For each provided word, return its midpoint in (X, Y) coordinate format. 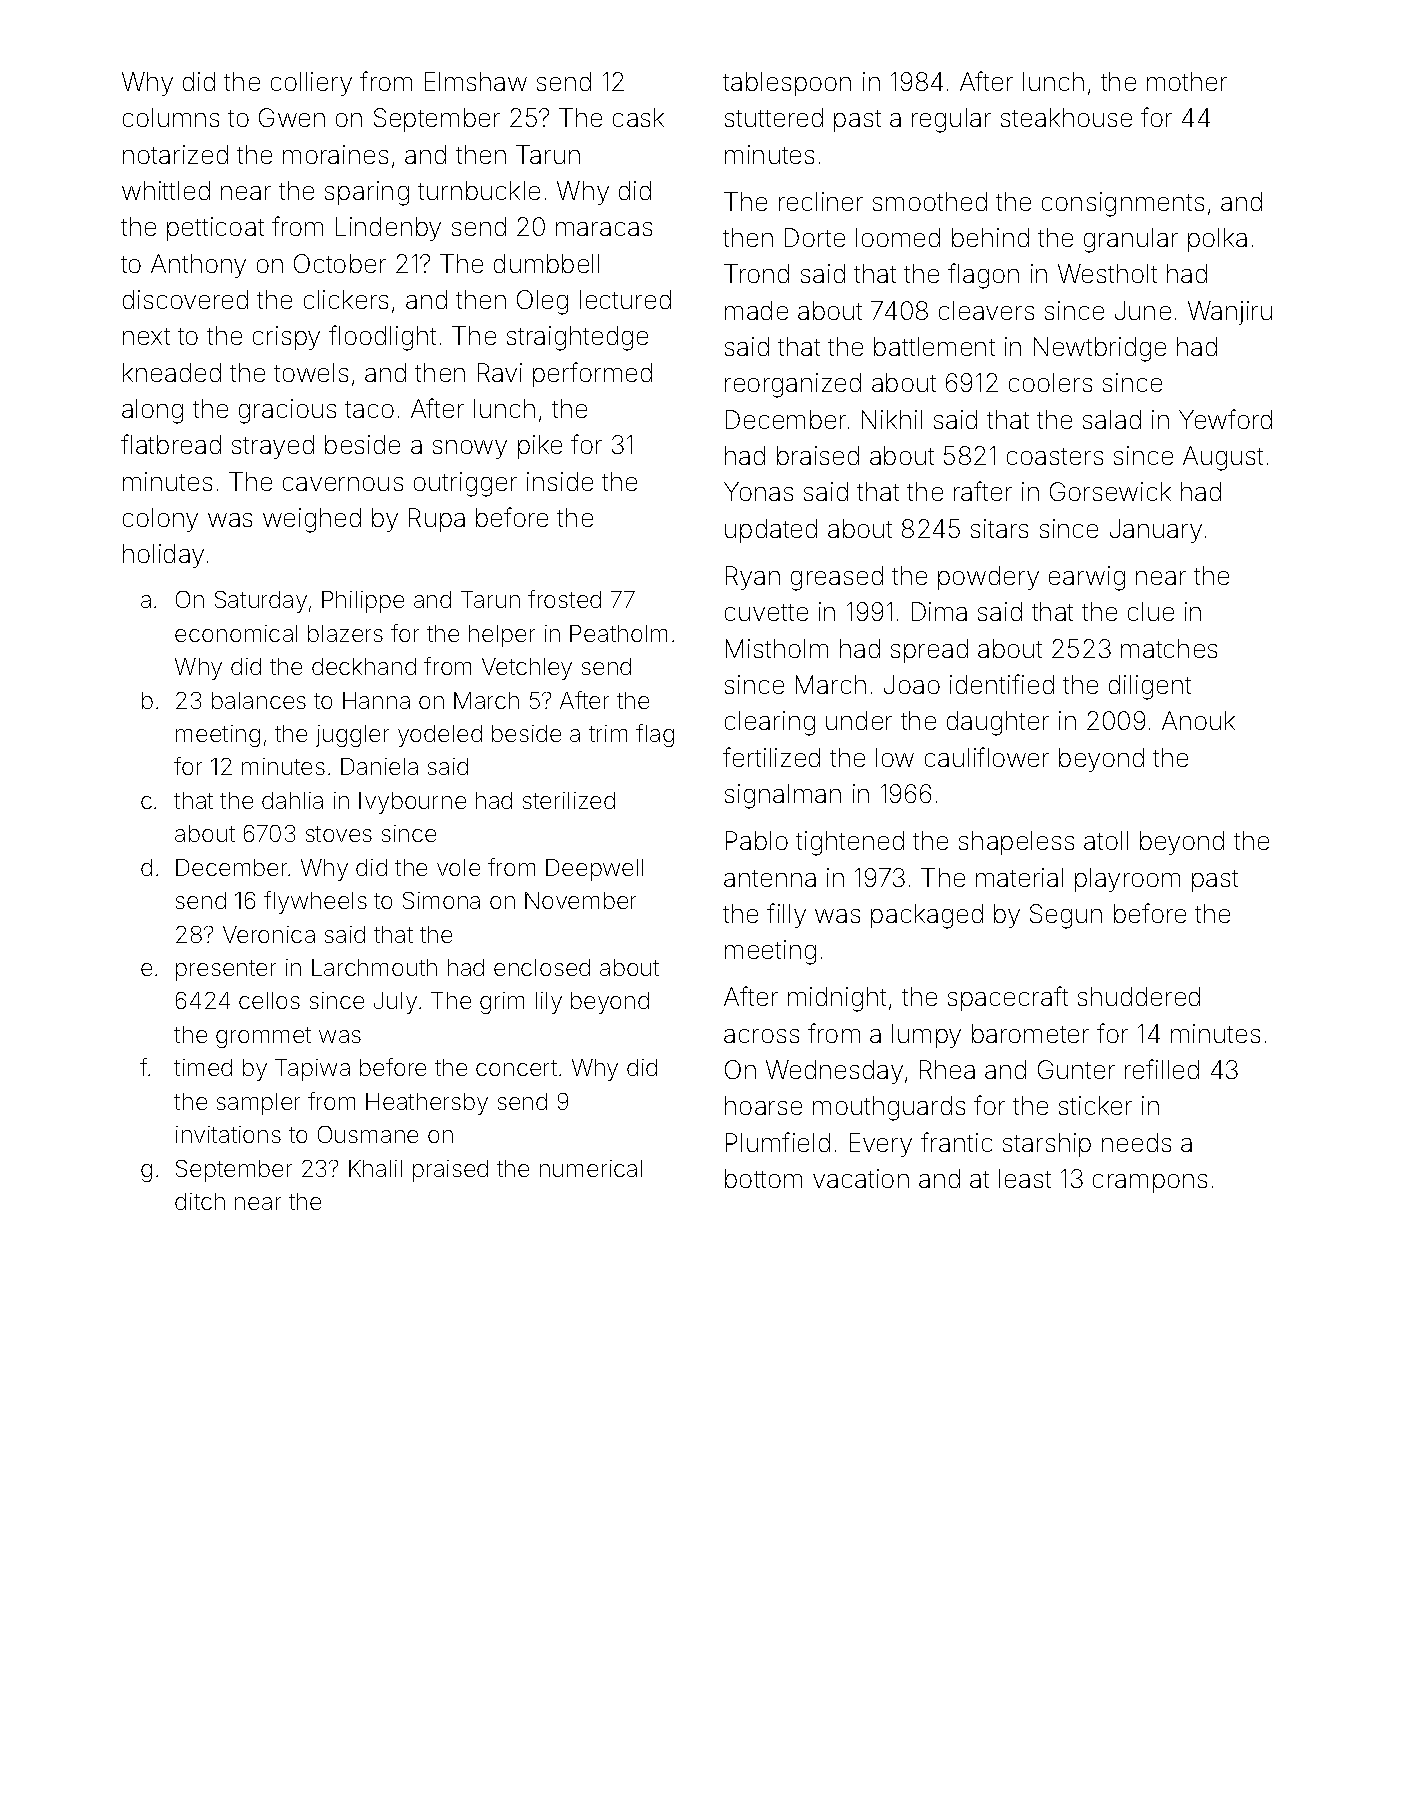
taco (369, 409)
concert (516, 1068)
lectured (625, 299)
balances (259, 700)
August (1223, 458)
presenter (226, 970)
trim (608, 733)
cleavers (986, 310)
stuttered (774, 117)
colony (160, 520)
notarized (175, 154)
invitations (228, 1134)
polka (1217, 240)
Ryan (753, 578)
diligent (1150, 687)
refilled (1162, 1069)
